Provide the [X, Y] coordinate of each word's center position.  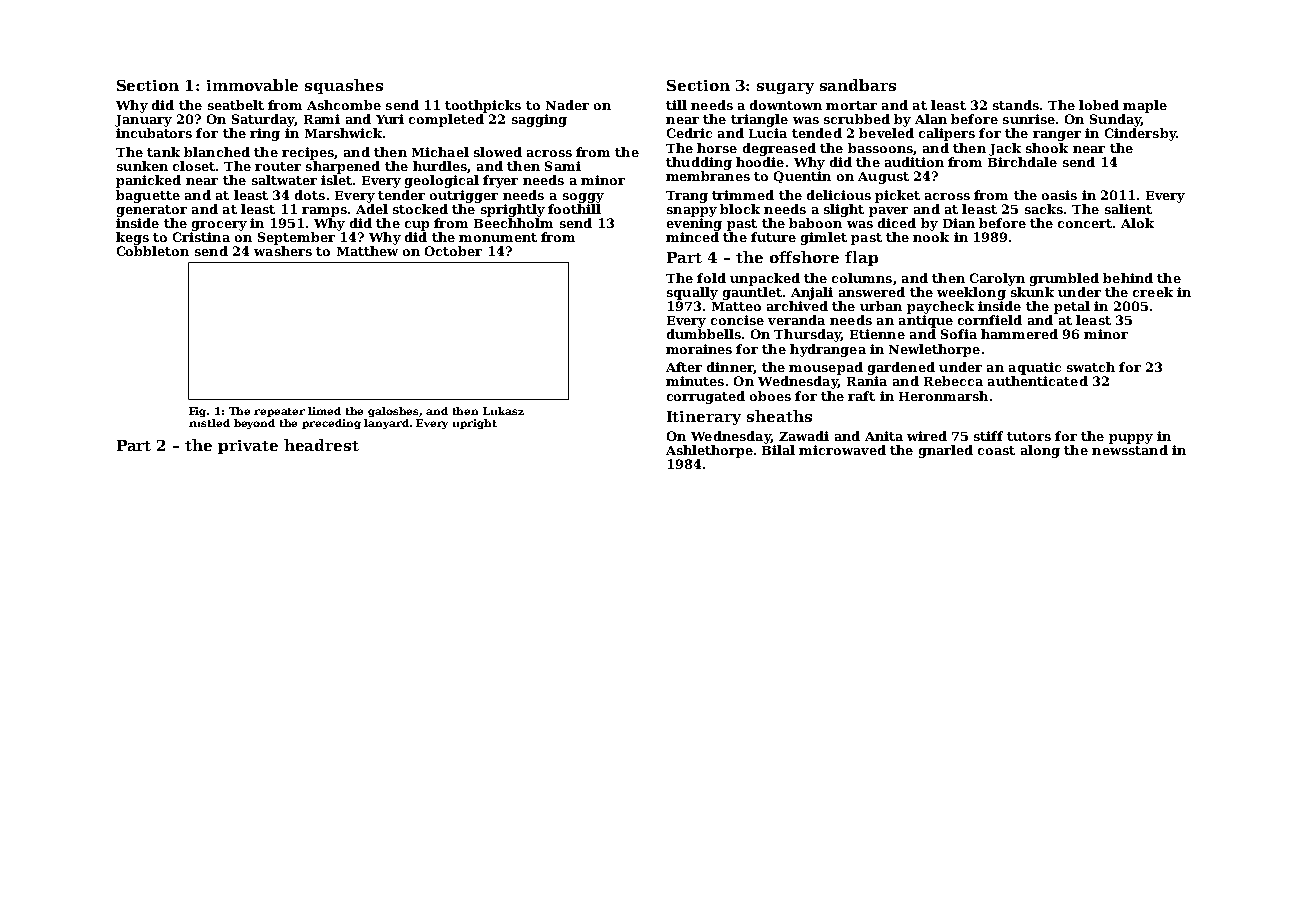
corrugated [706, 397]
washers [283, 251]
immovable [252, 85]
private [248, 447]
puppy [1131, 439]
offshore [804, 257]
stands [1016, 105]
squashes [344, 86]
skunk [1032, 292]
